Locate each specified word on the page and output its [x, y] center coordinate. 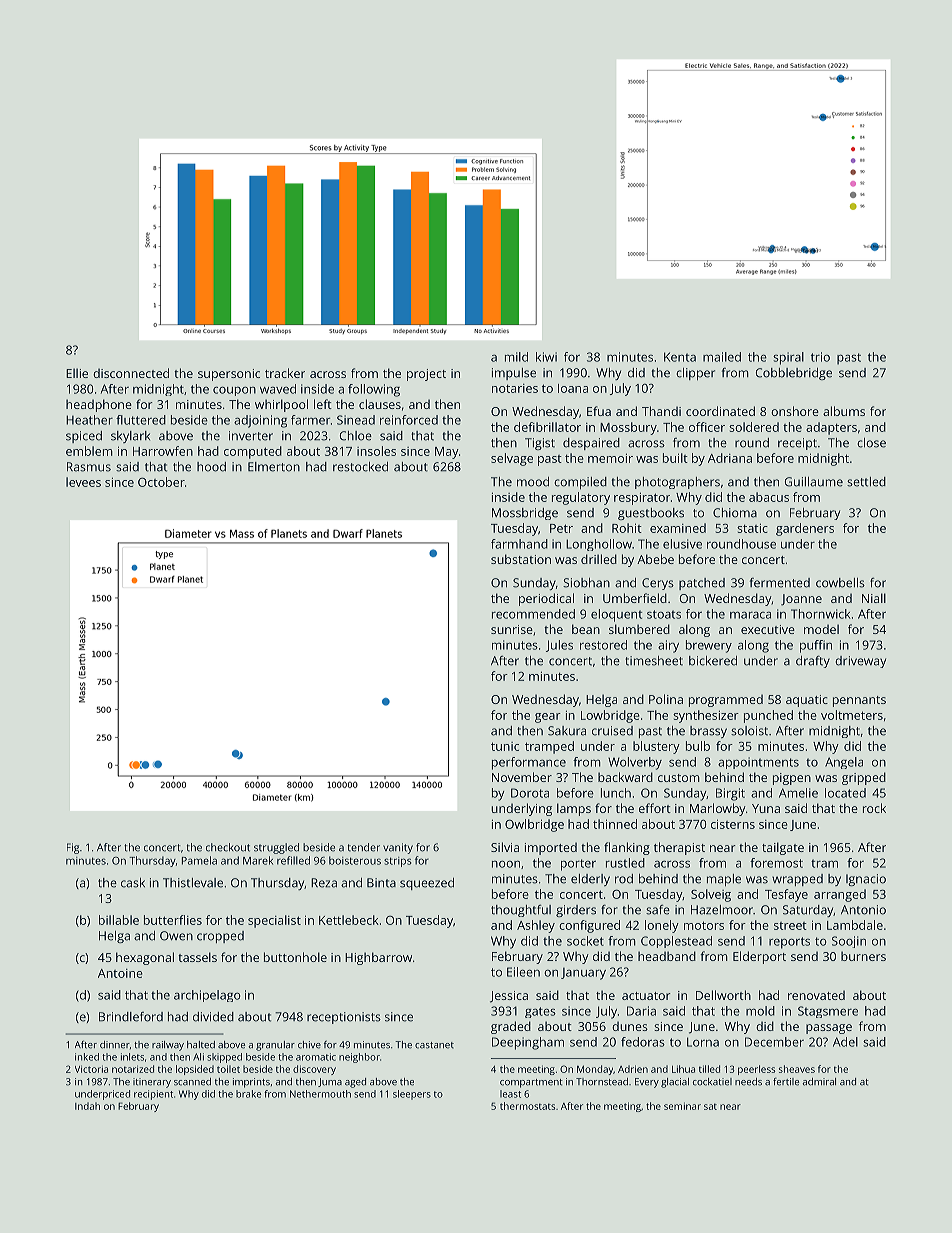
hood [211, 467]
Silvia [505, 847]
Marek [258, 860]
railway [168, 1046]
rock [874, 808]
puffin [816, 646]
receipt [797, 444]
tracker [285, 373]
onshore [795, 411]
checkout [228, 847]
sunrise [512, 629]
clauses [380, 404]
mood [533, 482]
